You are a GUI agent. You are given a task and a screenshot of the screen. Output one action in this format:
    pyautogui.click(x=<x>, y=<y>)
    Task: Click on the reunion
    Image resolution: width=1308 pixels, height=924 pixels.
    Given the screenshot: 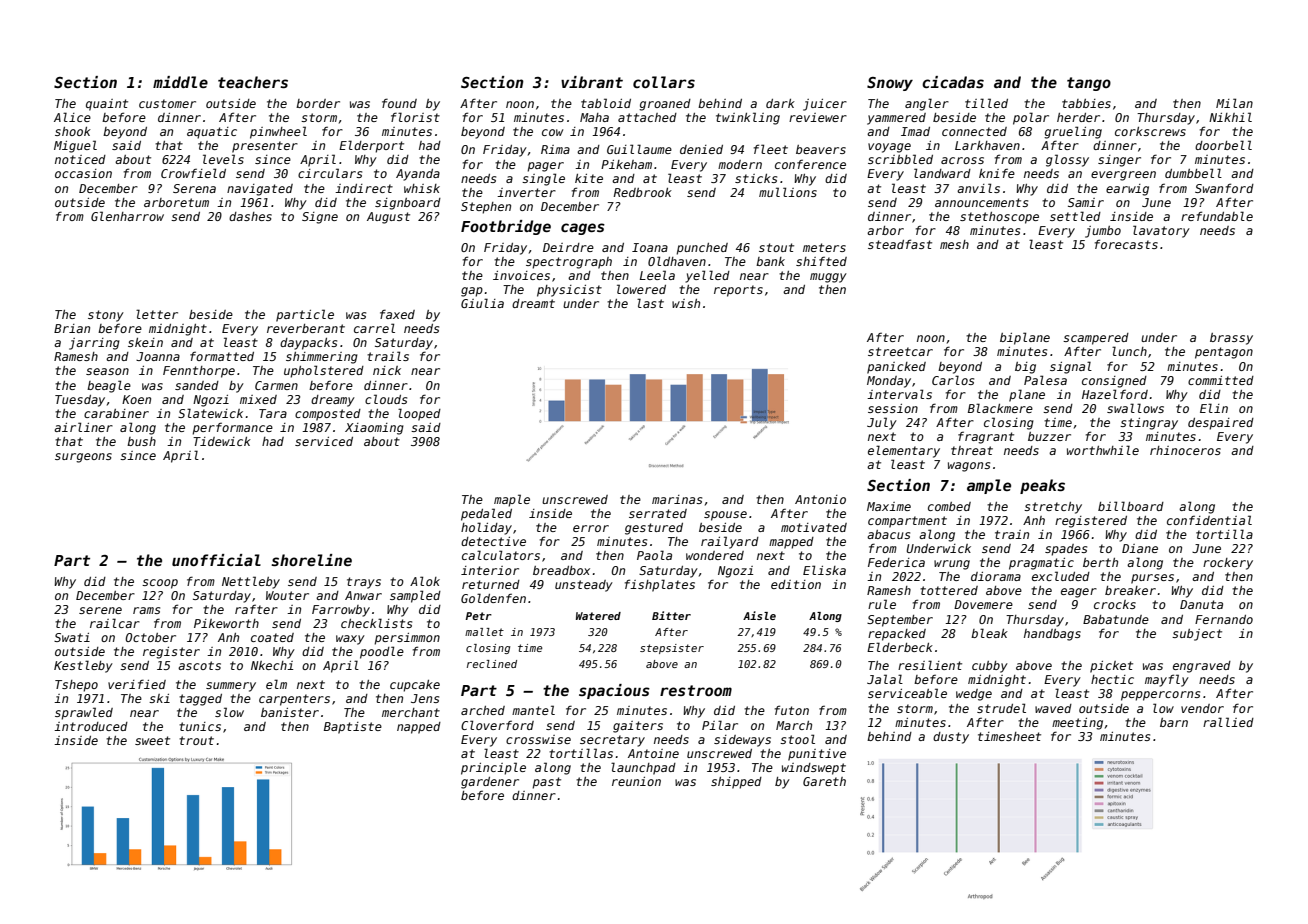 What is the action you would take?
    pyautogui.click(x=636, y=781)
